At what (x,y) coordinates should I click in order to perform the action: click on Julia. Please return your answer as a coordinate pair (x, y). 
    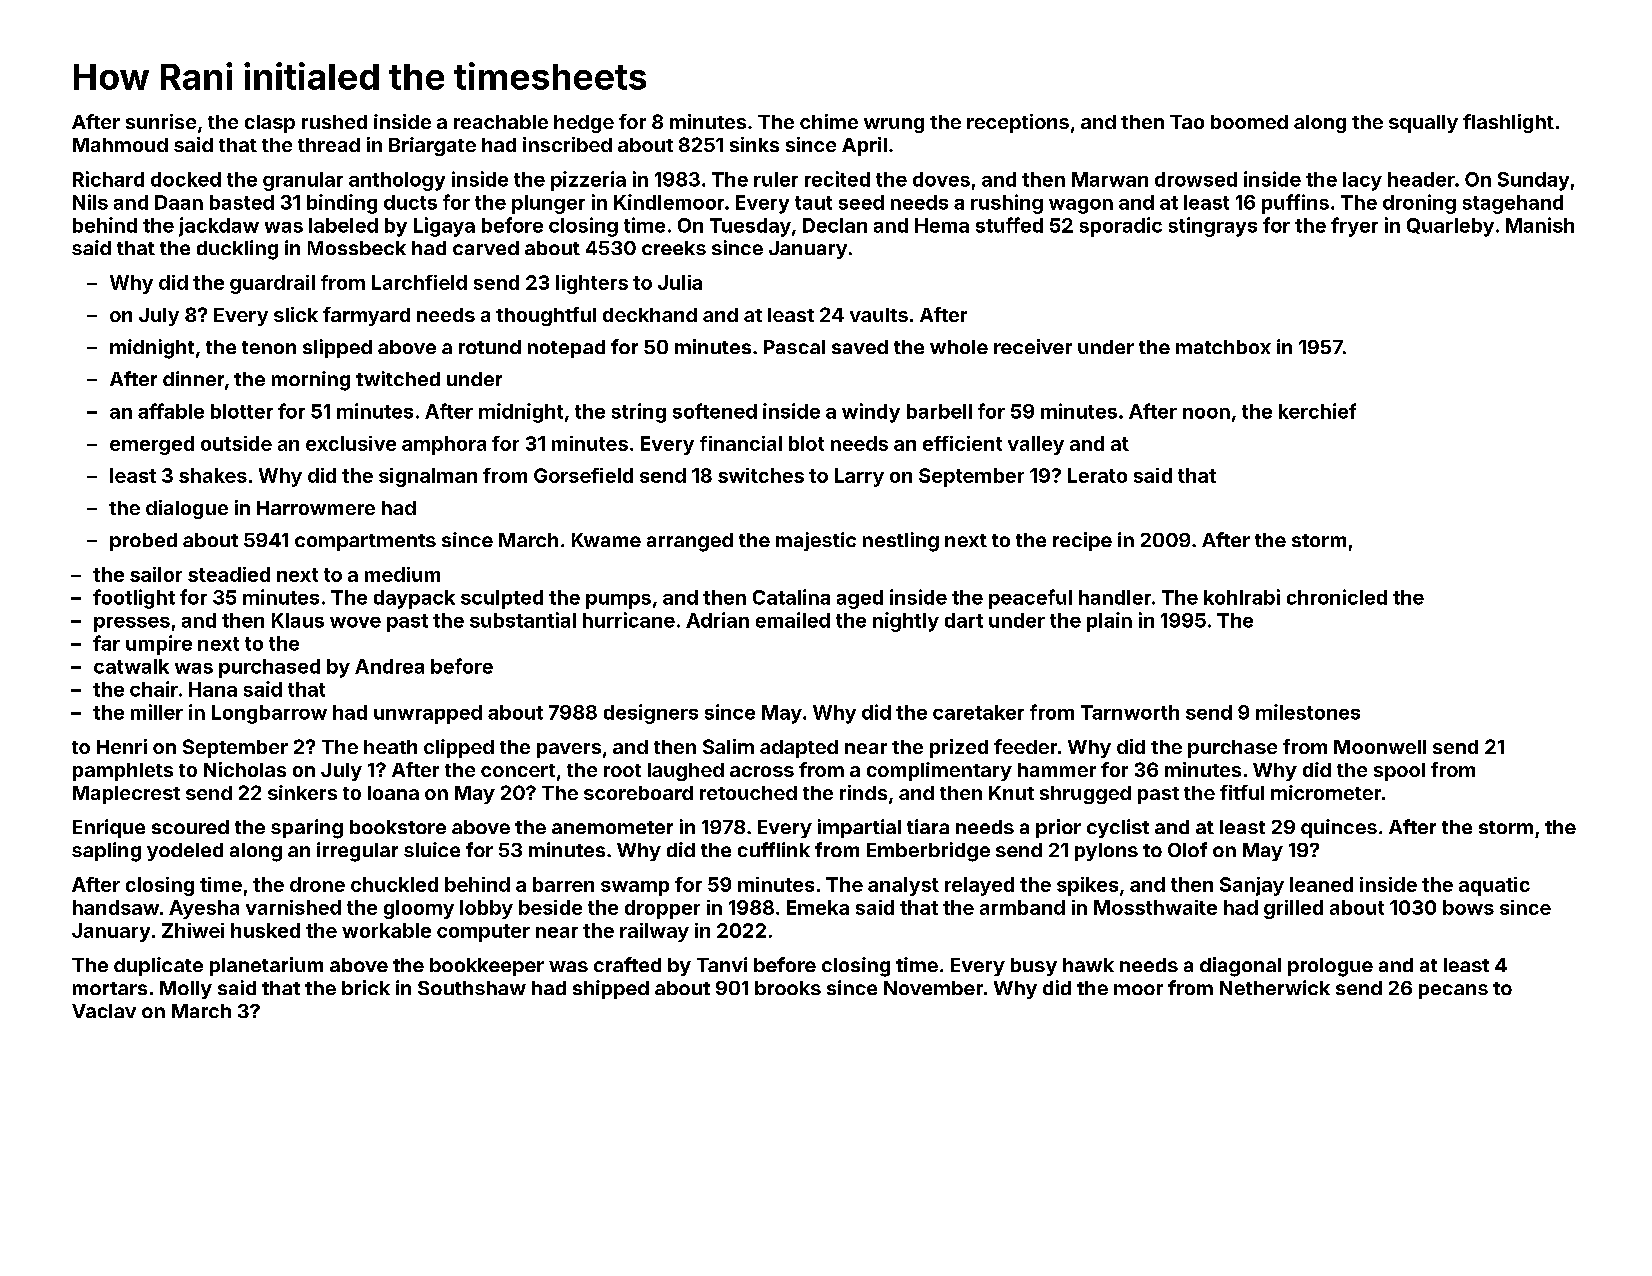
    Looking at the image, I should click on (680, 282).
